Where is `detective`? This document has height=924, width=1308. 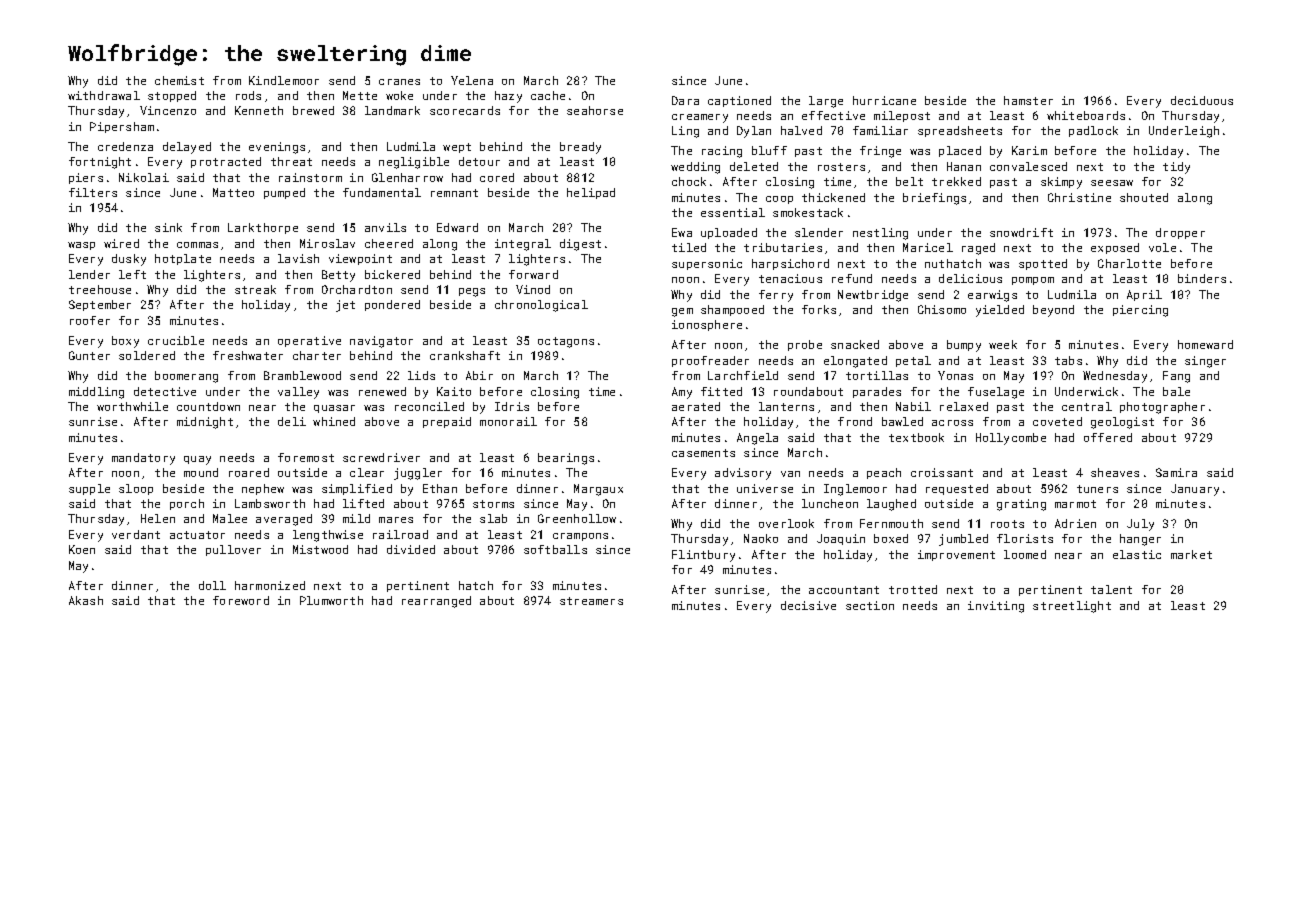 detective is located at coordinates (165, 391).
